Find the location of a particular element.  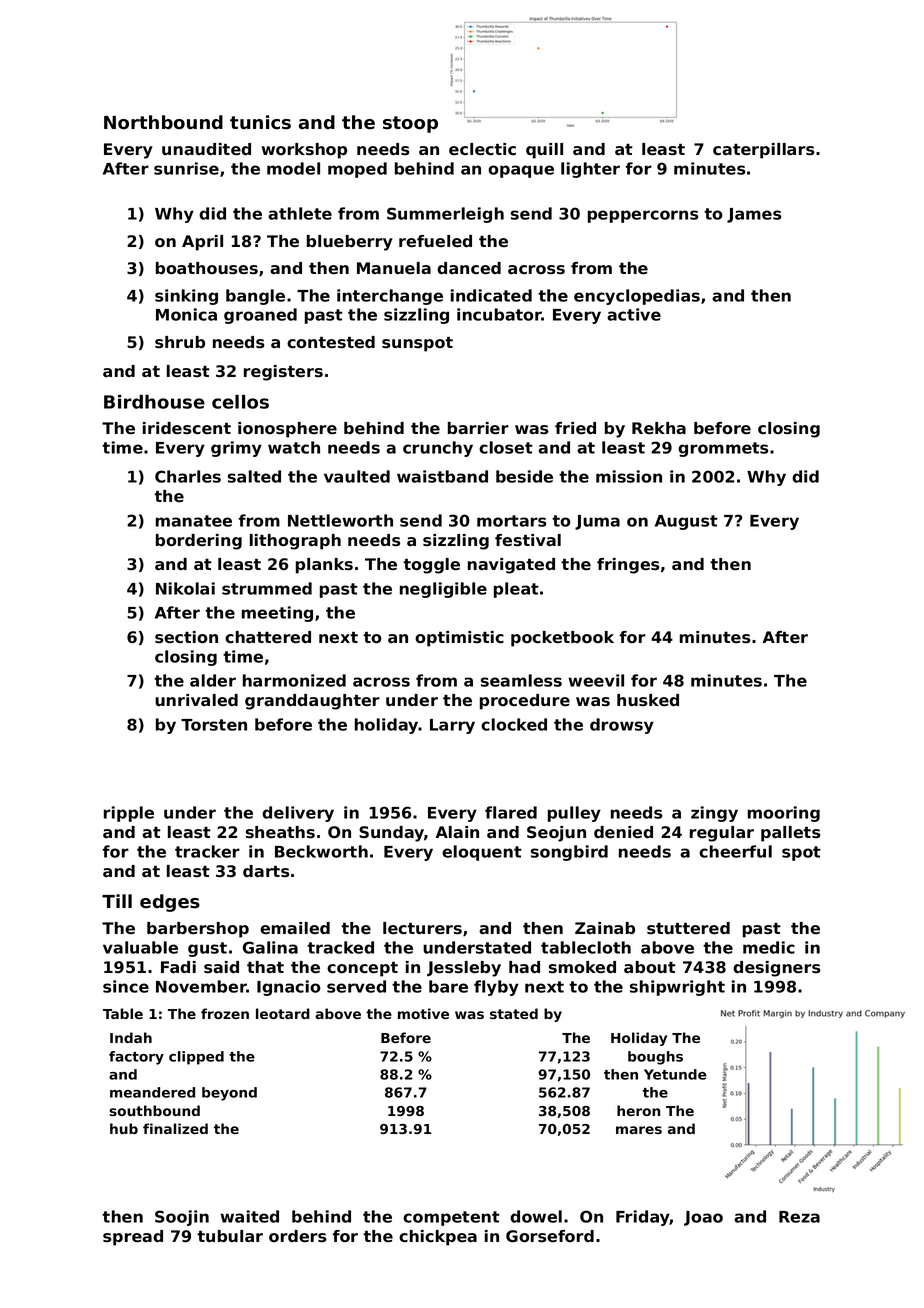

songbird is located at coordinates (569, 853).
